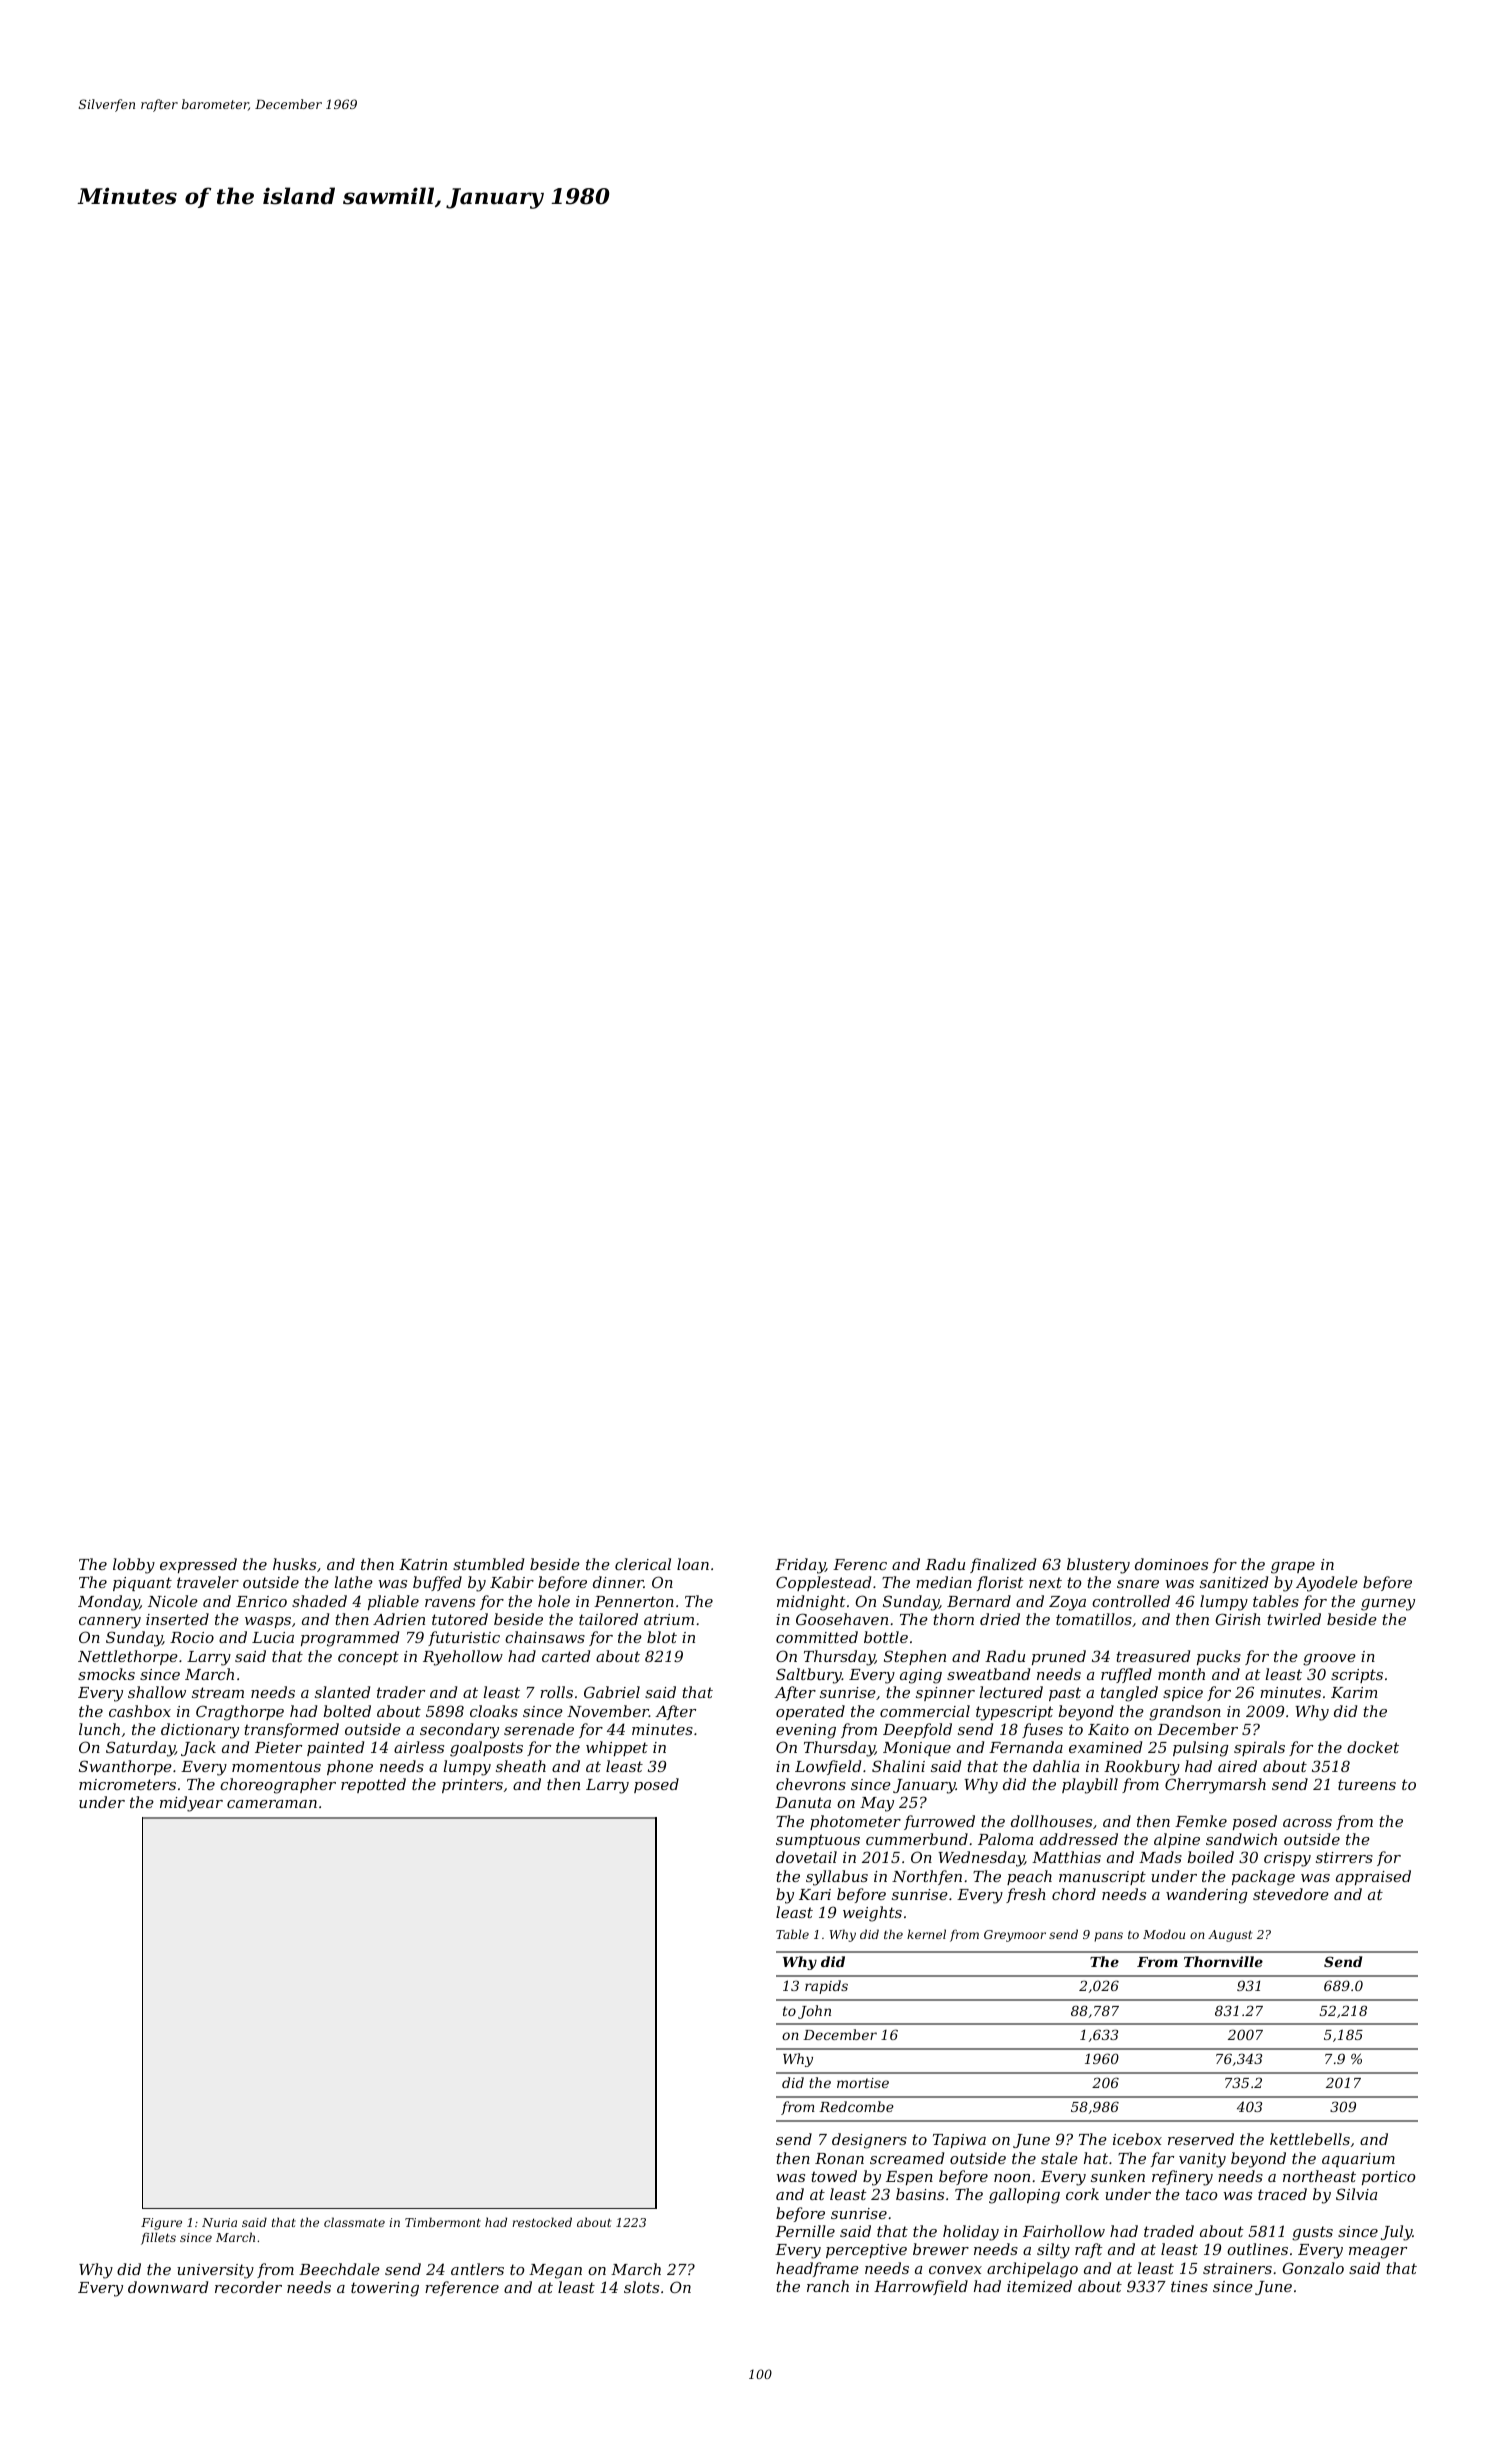 This document has height=2464, width=1496. I want to click on evening, so click(806, 1731).
